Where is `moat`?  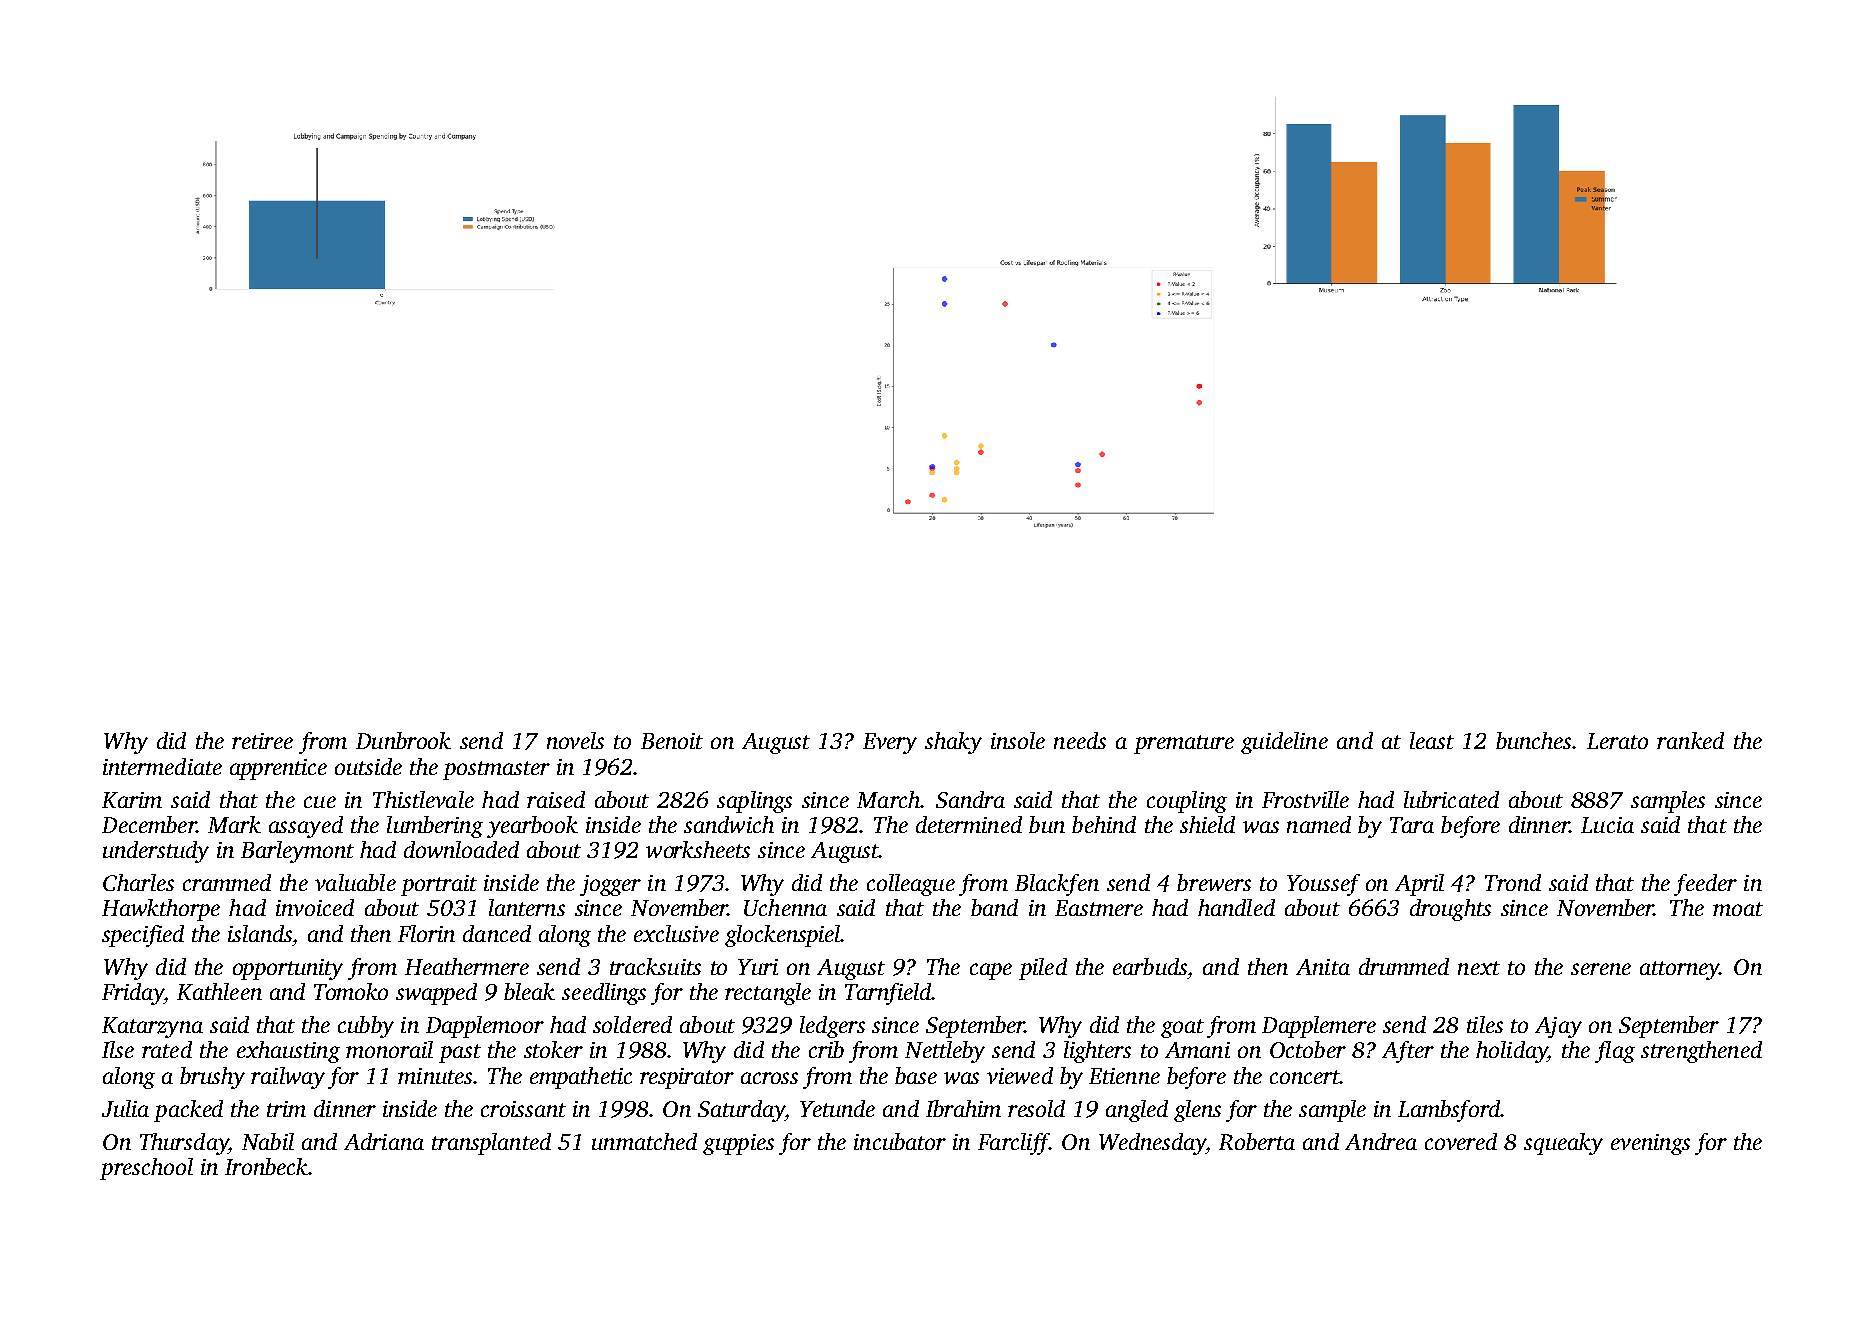
moat is located at coordinates (1738, 909).
